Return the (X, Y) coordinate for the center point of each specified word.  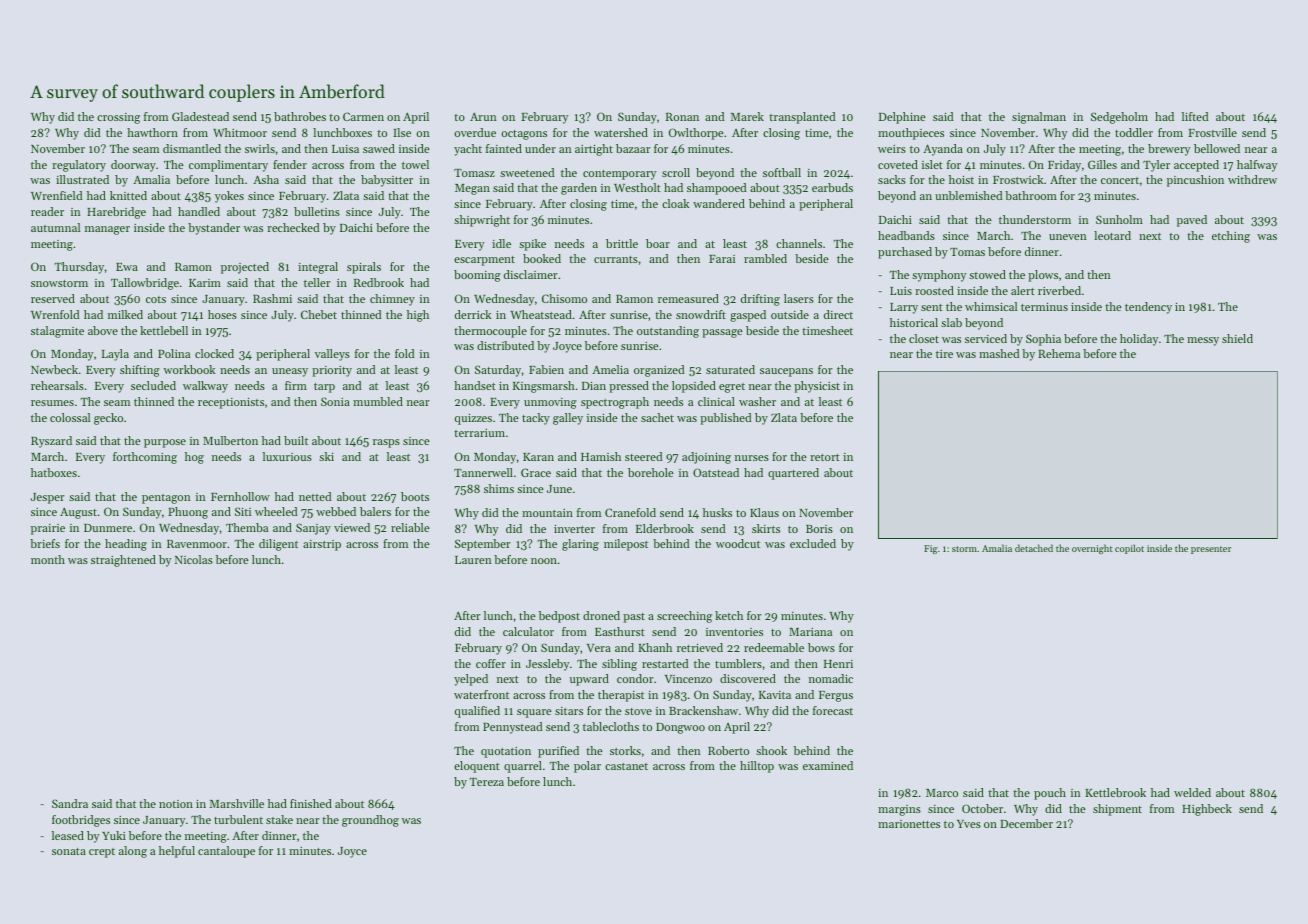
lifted (1195, 116)
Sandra (70, 803)
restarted (665, 663)
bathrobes (300, 116)
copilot (1129, 549)
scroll (676, 172)
